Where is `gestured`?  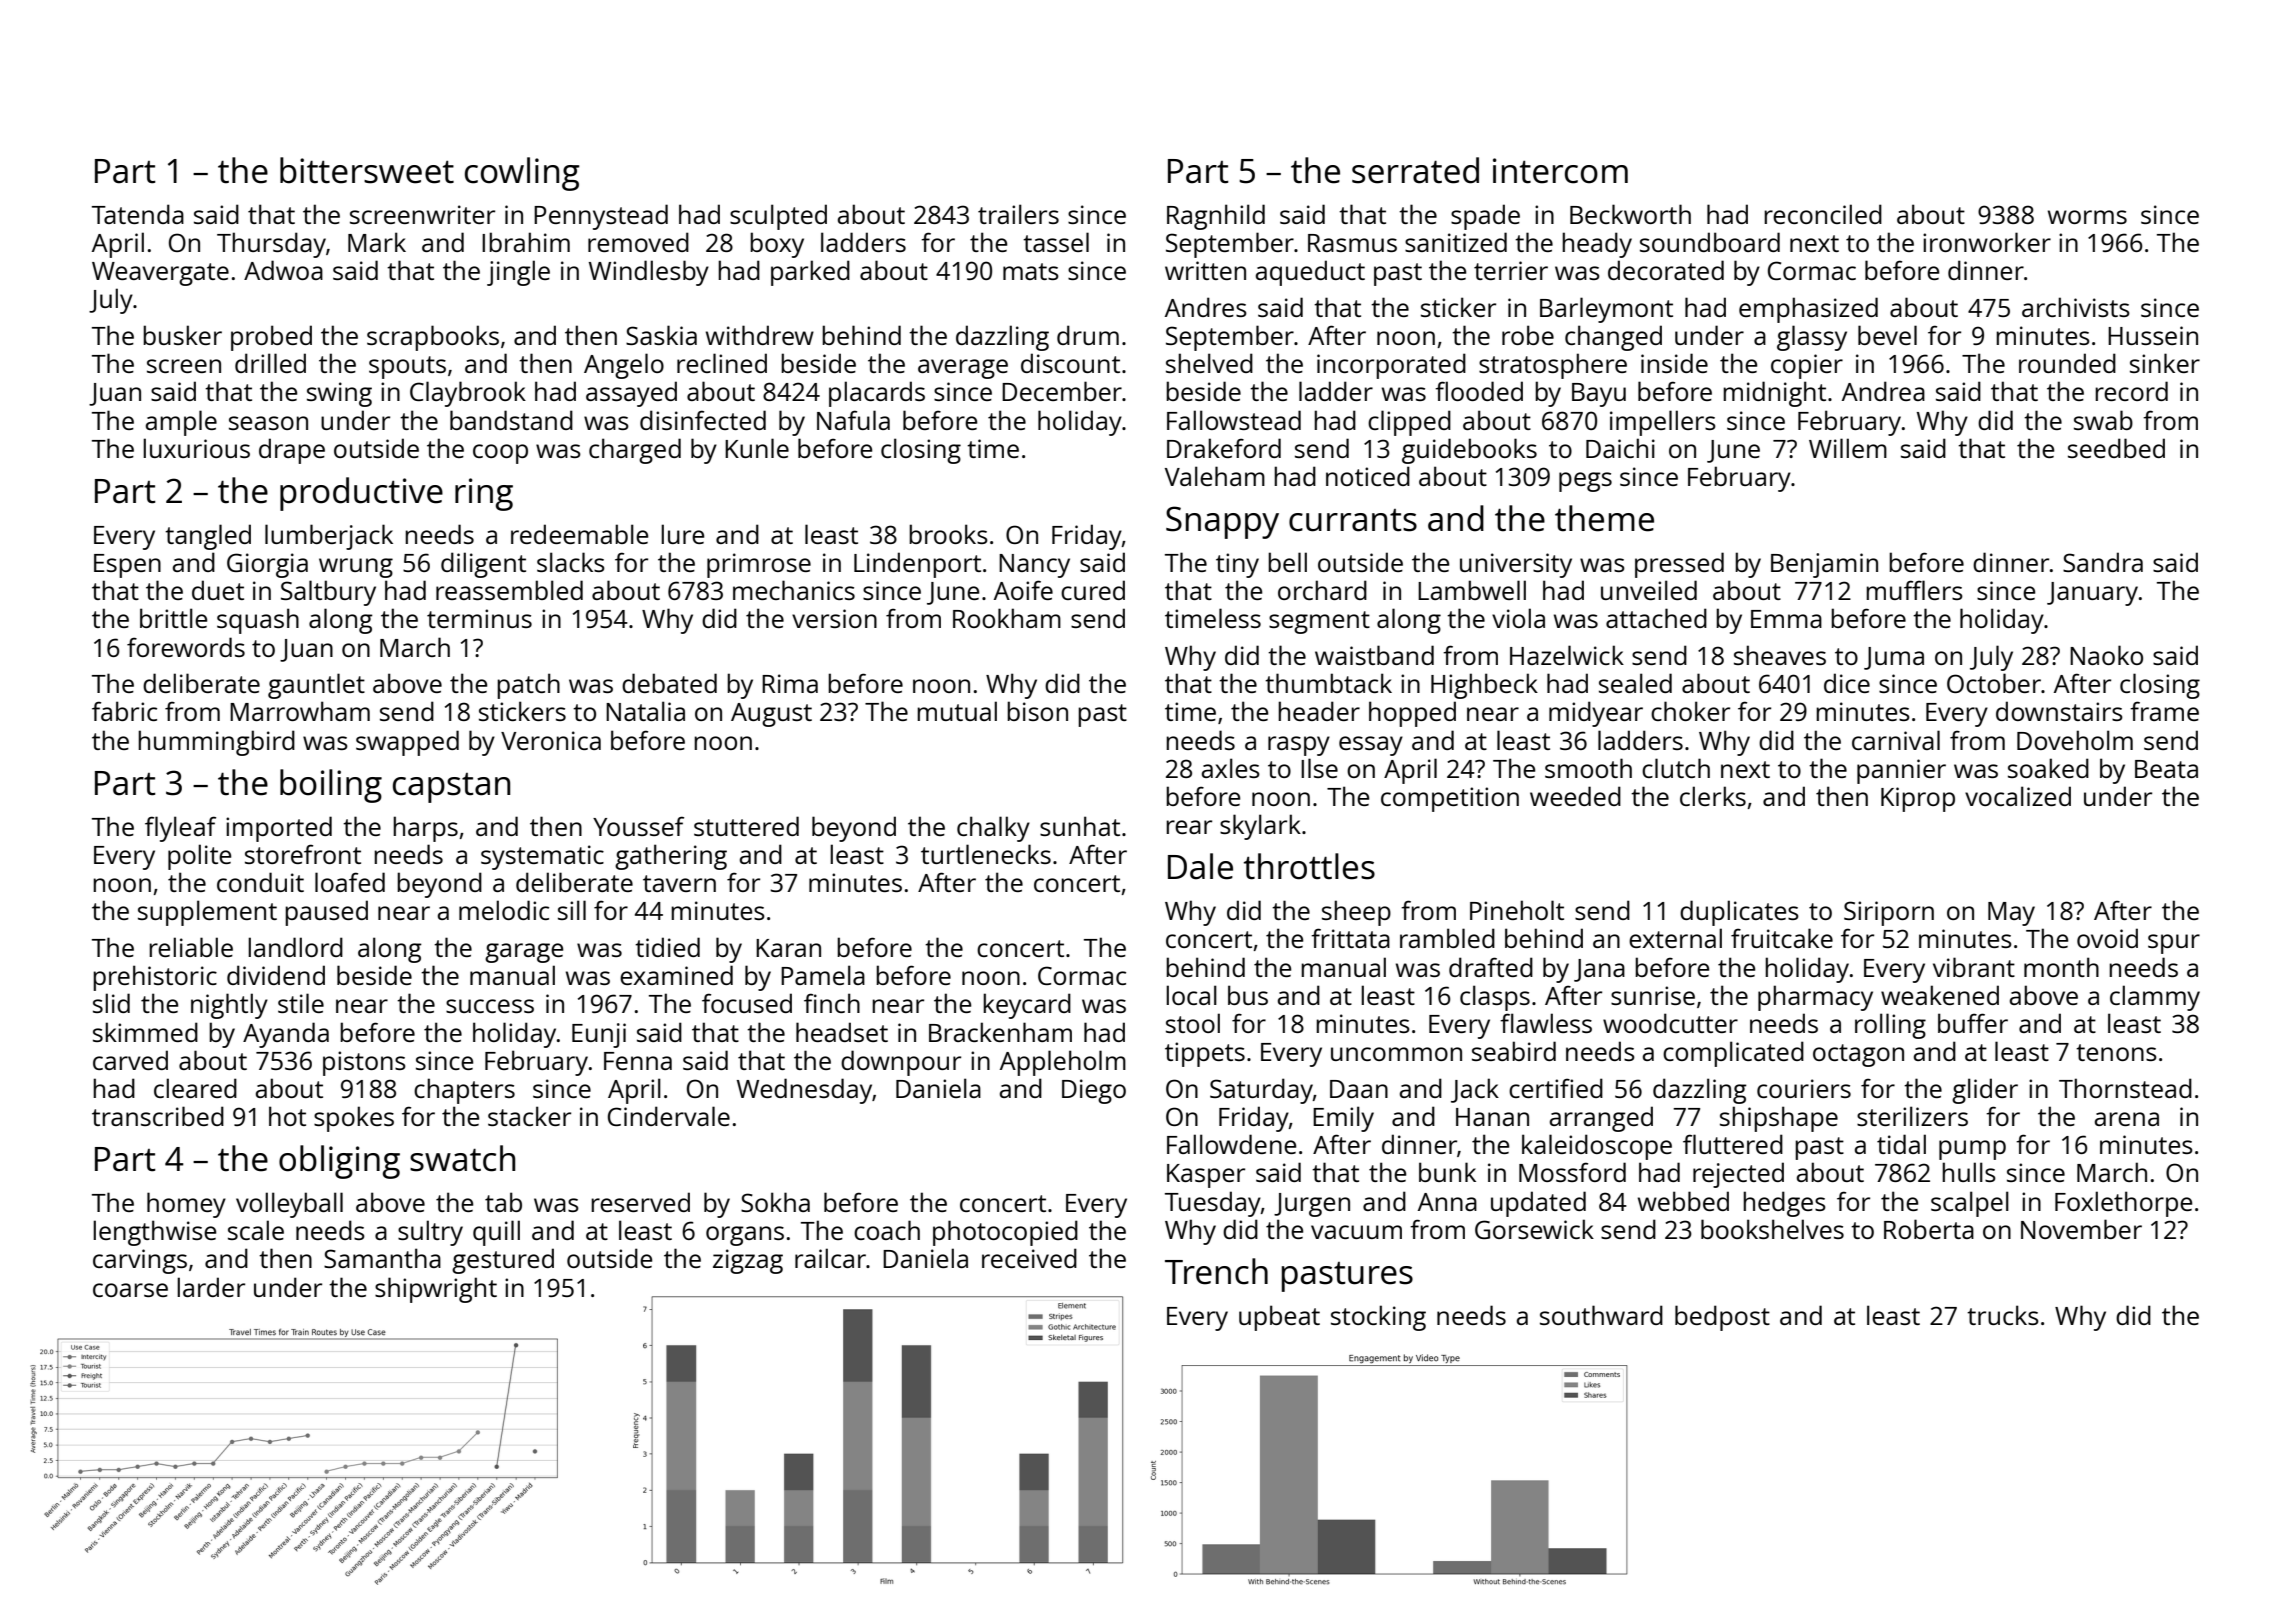
gestured is located at coordinates (503, 1261).
